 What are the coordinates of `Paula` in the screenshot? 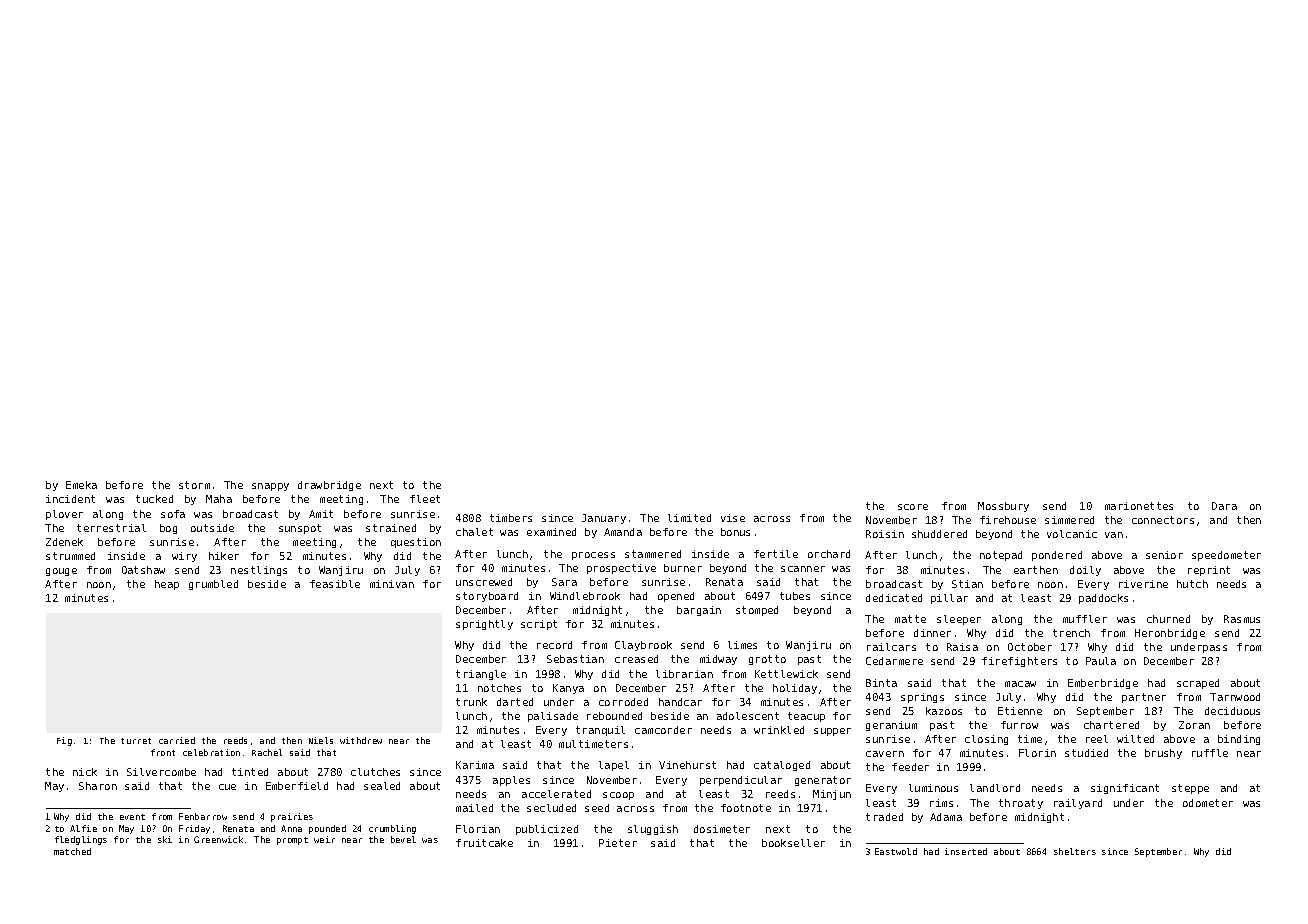 It's located at (1101, 661).
